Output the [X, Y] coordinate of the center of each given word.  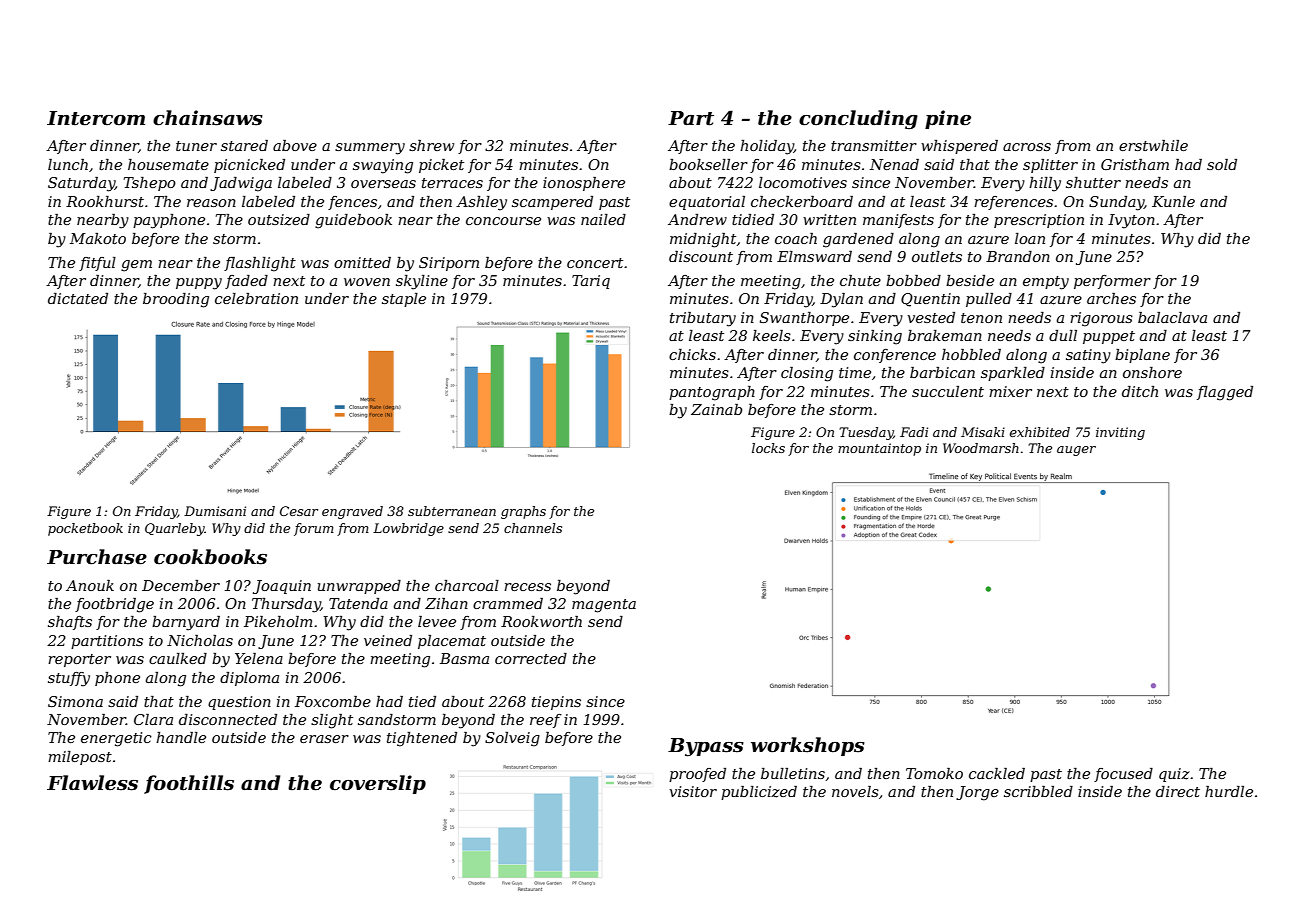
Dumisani [215, 511]
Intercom [96, 118]
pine [948, 119]
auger [1076, 451]
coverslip [378, 784]
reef [546, 721]
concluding [858, 120]
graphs [523, 512]
